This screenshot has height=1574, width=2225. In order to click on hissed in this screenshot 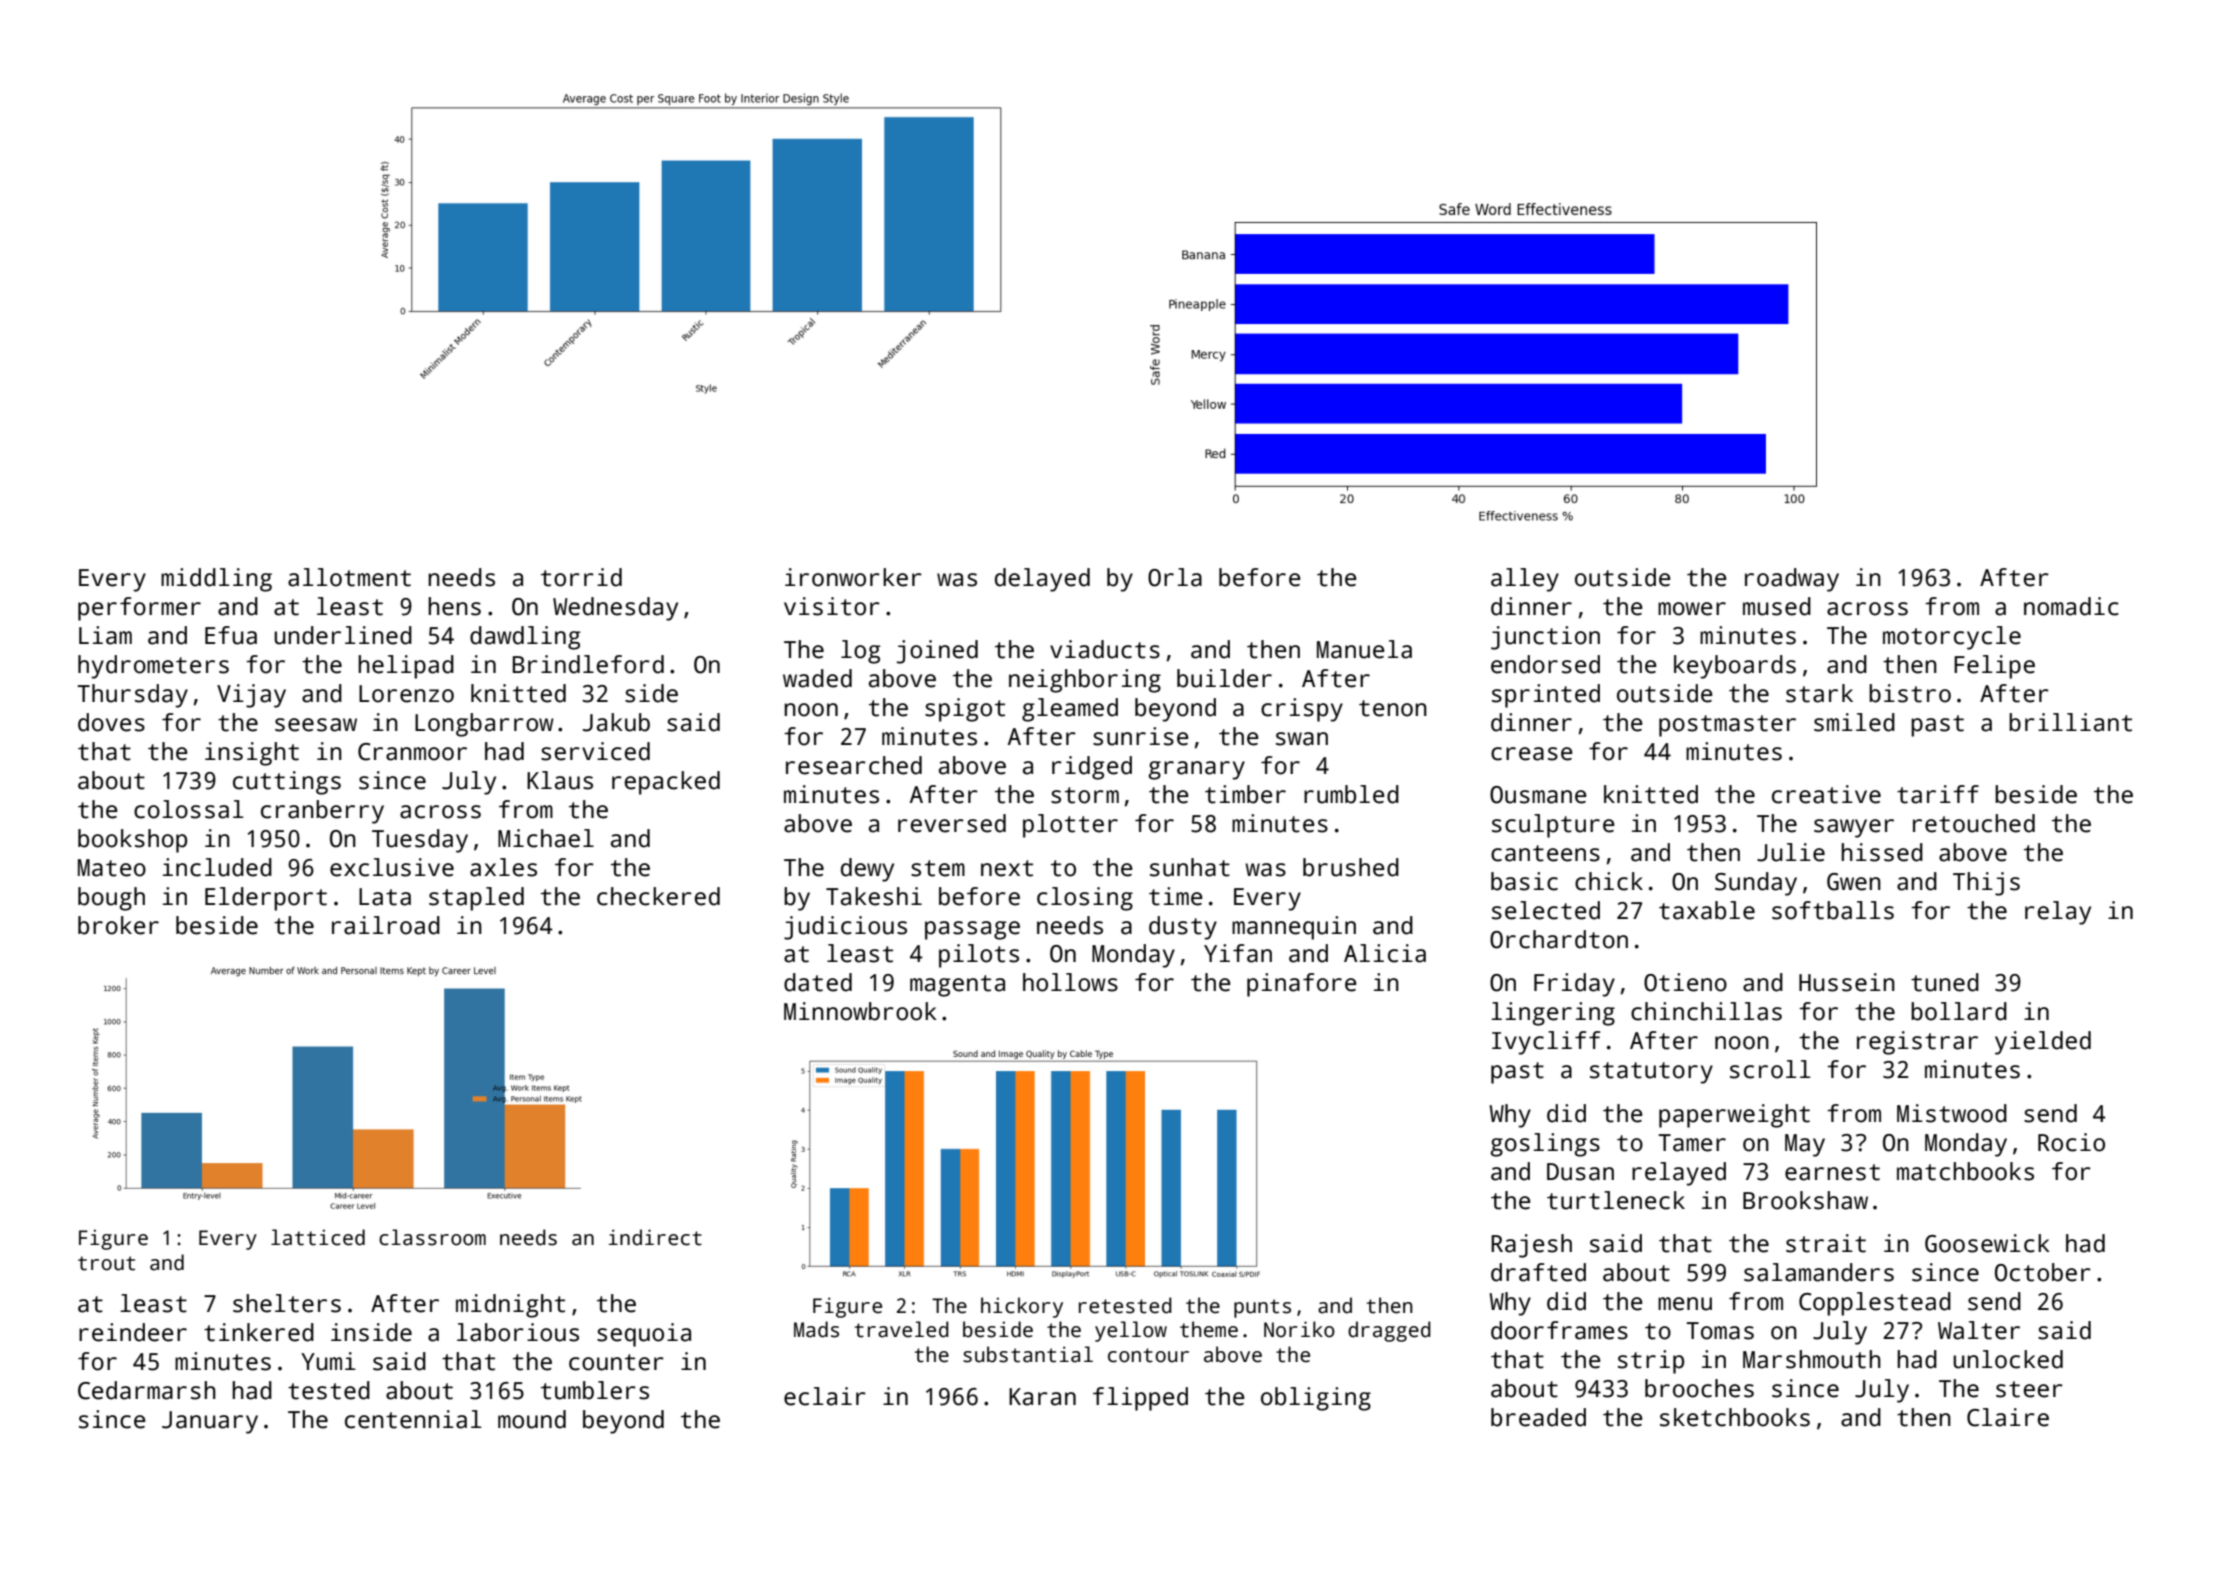, I will do `click(1882, 852)`.
